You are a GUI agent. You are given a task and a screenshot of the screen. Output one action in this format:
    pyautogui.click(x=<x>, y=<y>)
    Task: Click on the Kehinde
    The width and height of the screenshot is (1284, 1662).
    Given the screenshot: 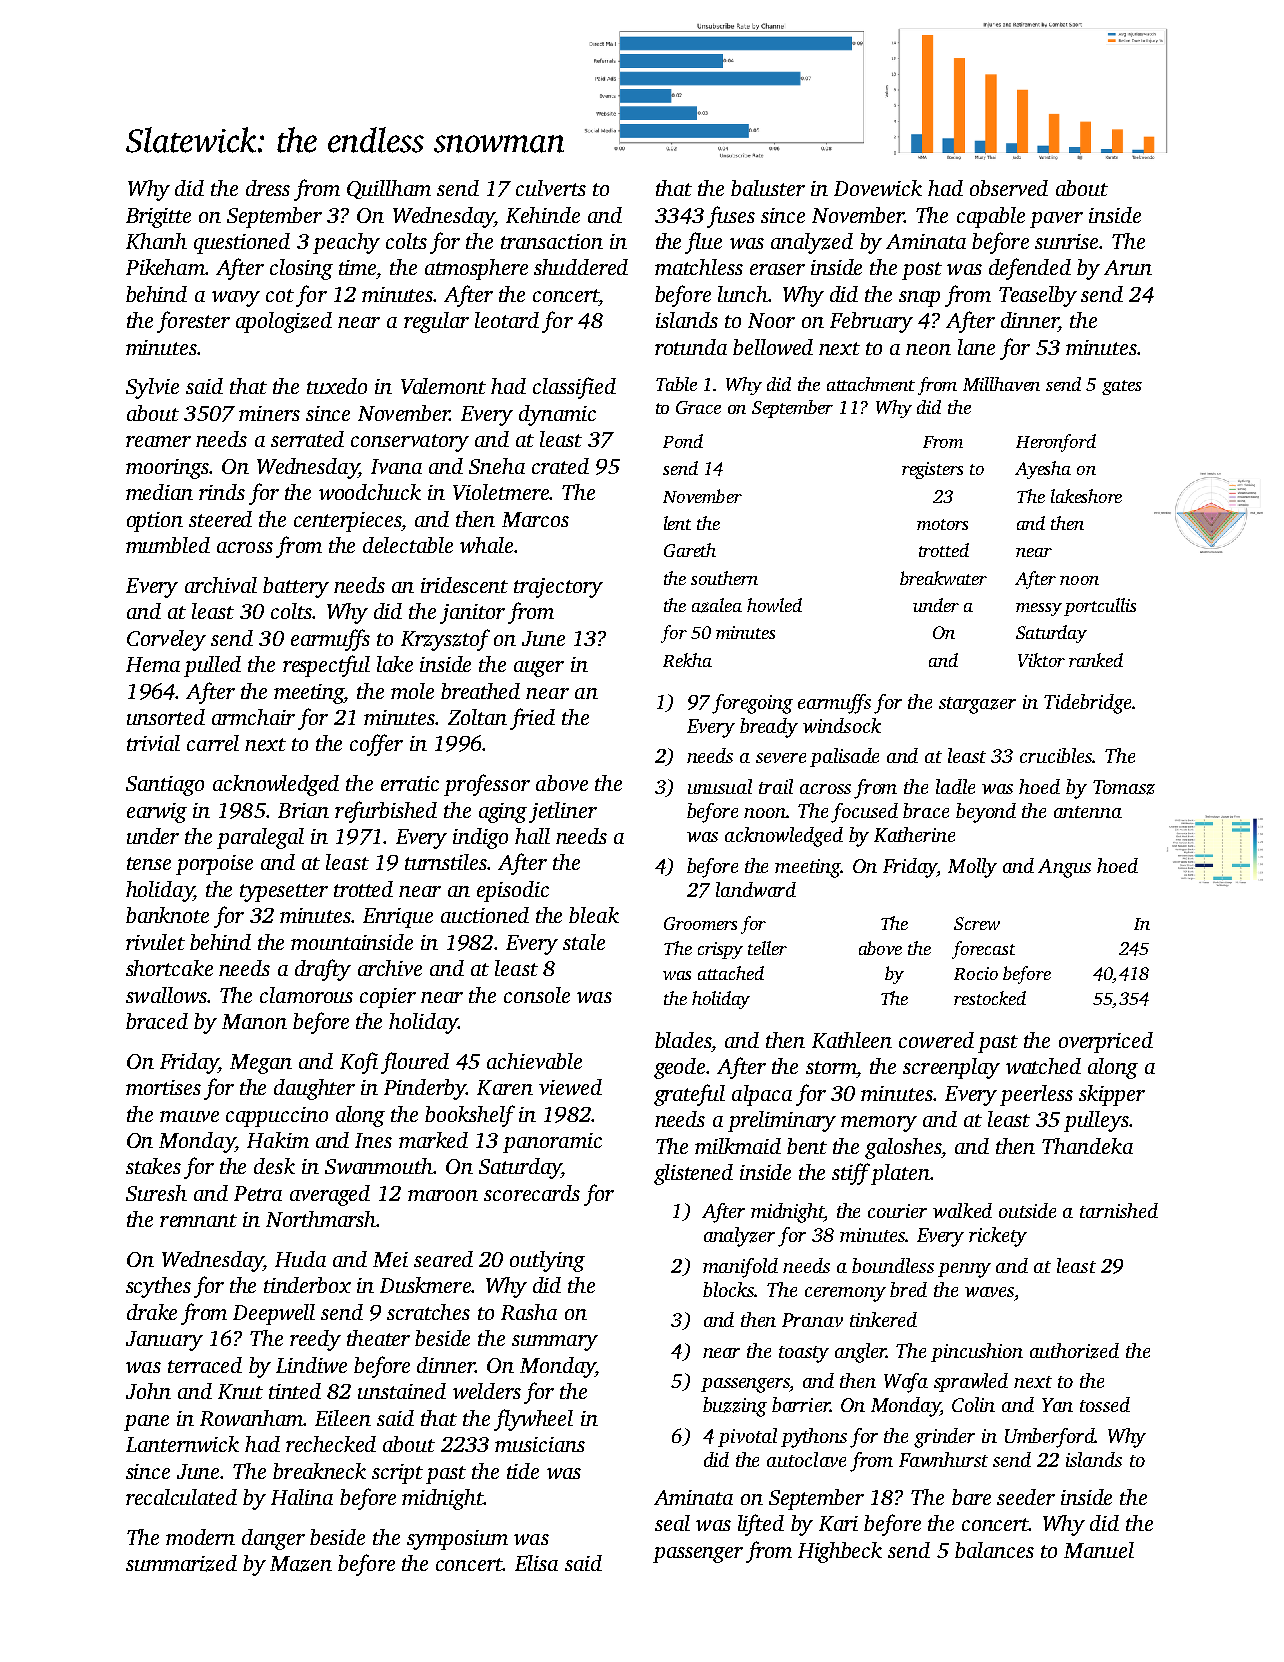 What is the action you would take?
    pyautogui.click(x=543, y=215)
